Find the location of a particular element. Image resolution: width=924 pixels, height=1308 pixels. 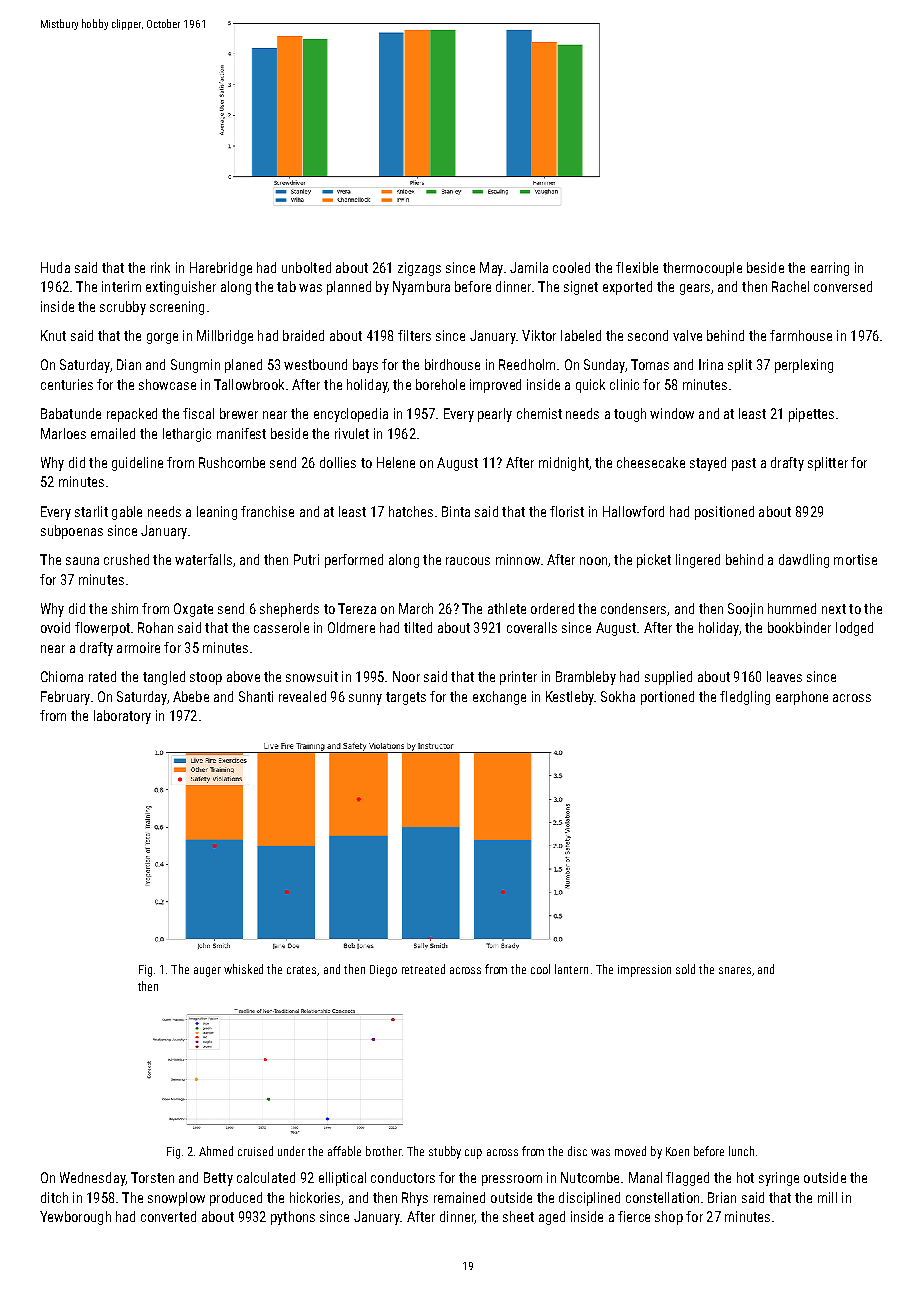

sold is located at coordinates (685, 969).
